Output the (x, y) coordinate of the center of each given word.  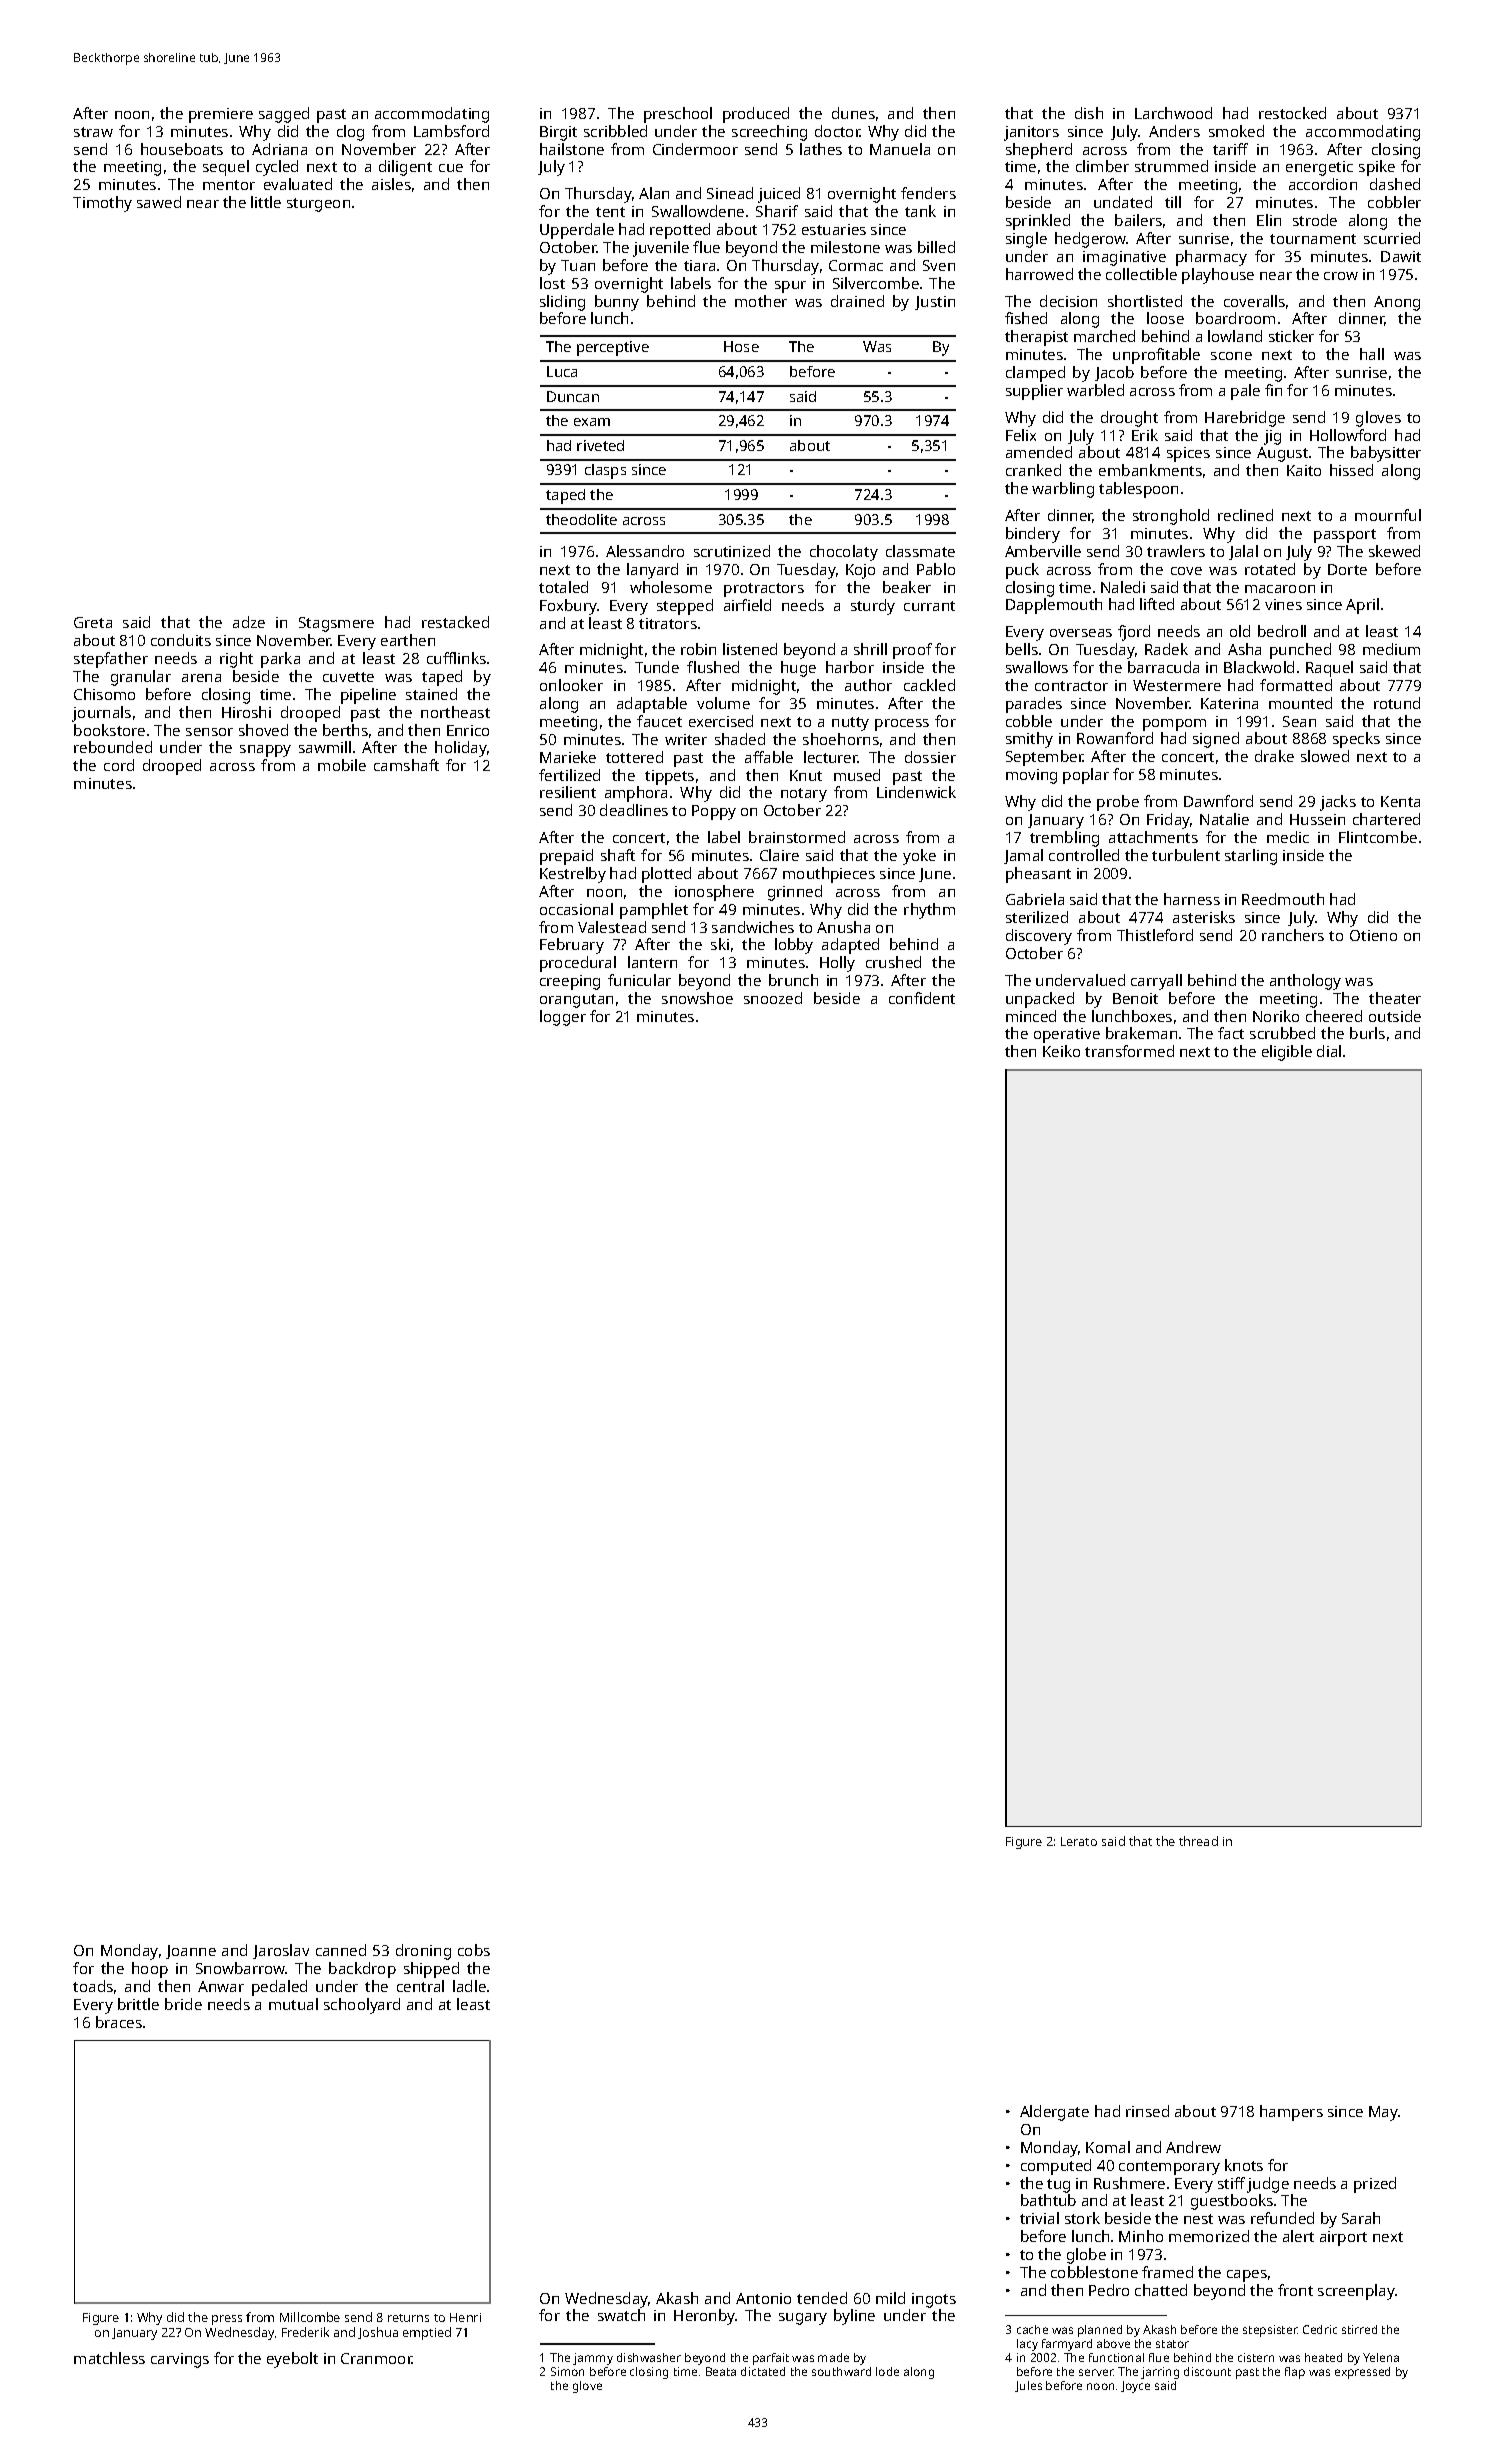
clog (350, 133)
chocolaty (844, 553)
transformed (1129, 1051)
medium (1391, 649)
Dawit (1401, 256)
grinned (795, 893)
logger (563, 1018)
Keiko (1061, 1051)
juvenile (661, 249)
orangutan (576, 1001)
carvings (180, 2360)
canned (341, 1950)
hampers (1291, 2113)
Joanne (191, 1952)
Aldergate (1054, 2113)
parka (280, 660)
